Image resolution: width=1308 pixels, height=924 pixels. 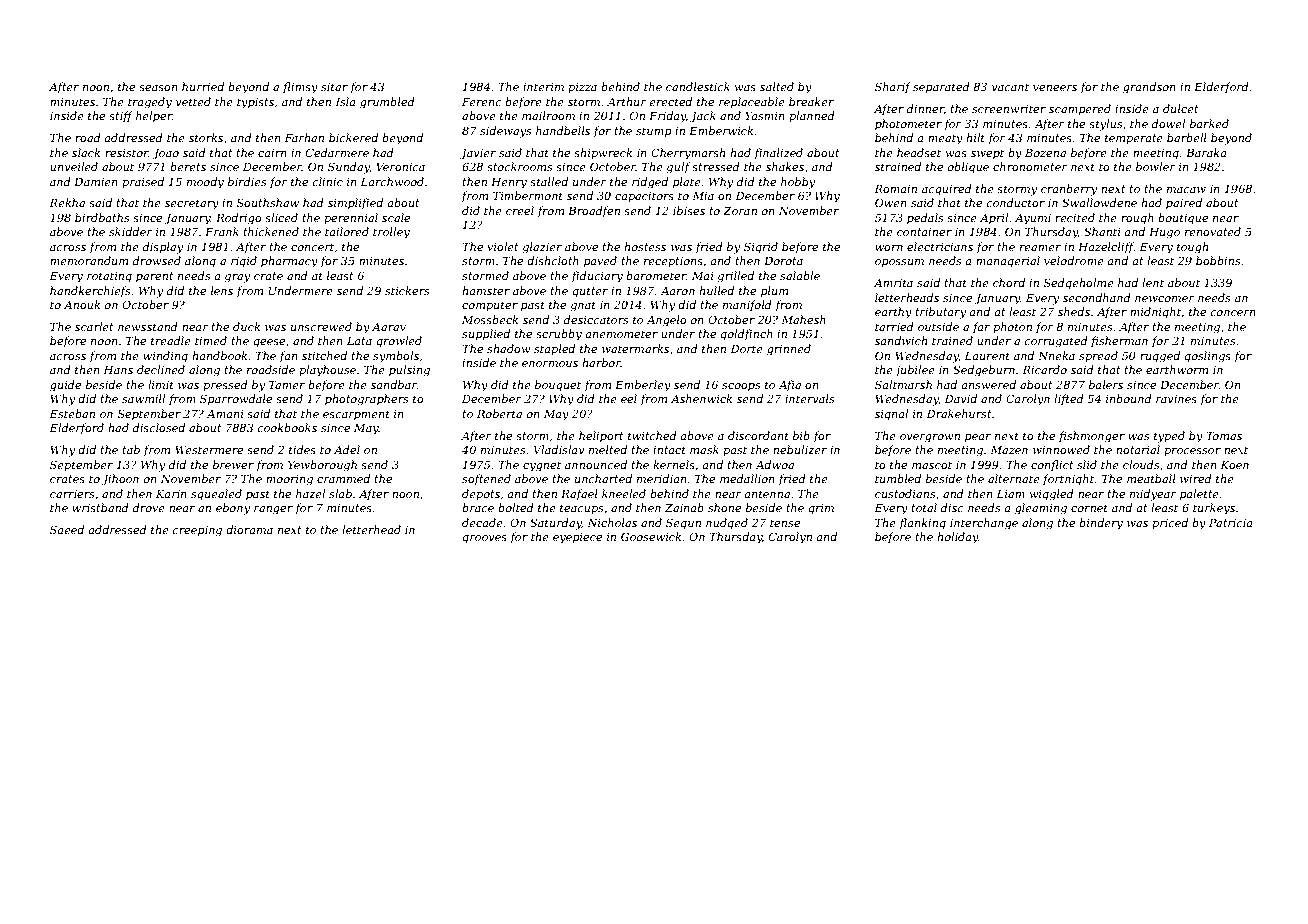 What do you see at coordinates (67, 529) in the document?
I see `Saeed` at bounding box center [67, 529].
